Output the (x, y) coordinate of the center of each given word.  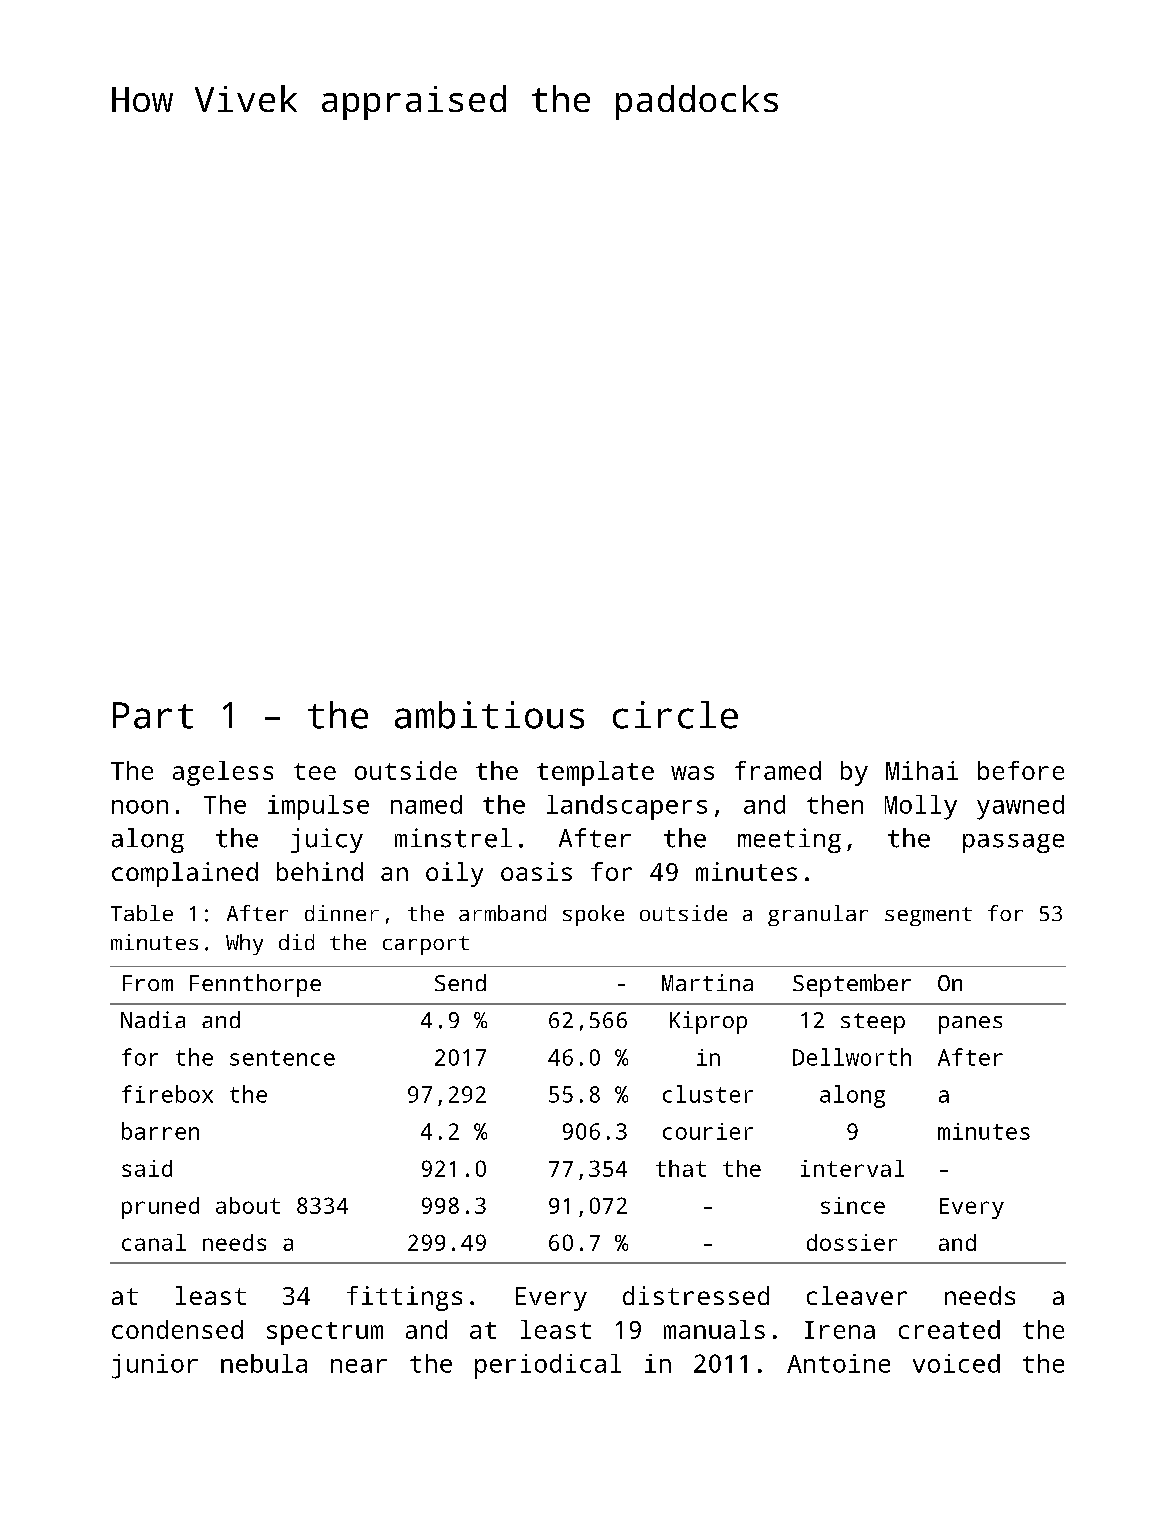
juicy (327, 840)
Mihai (922, 770)
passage (1013, 843)
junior (155, 1366)
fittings (404, 1298)
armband (502, 913)
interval (852, 1168)
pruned (160, 1208)
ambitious (489, 715)
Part (153, 715)
